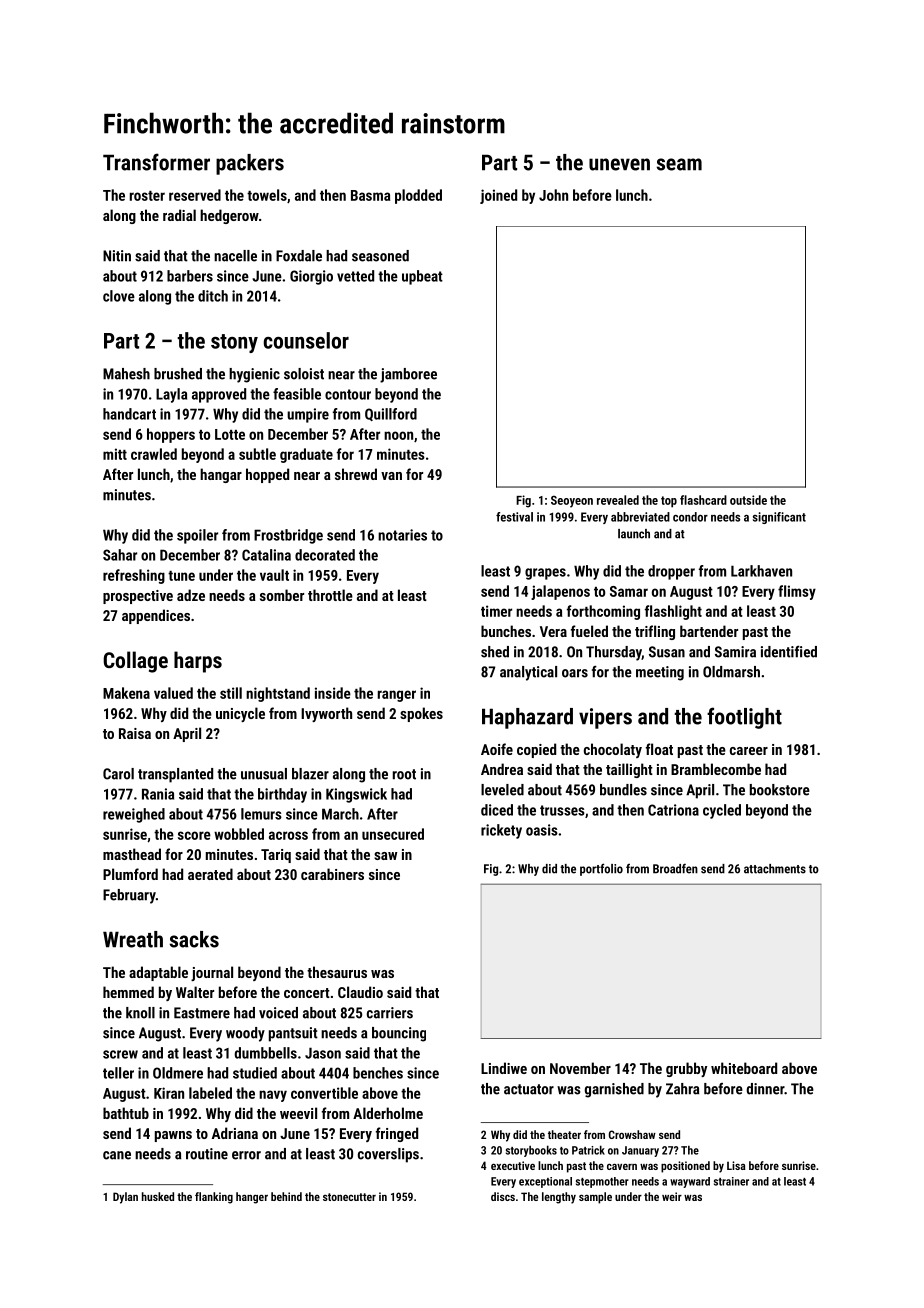  I want to click on shrewd, so click(356, 474).
